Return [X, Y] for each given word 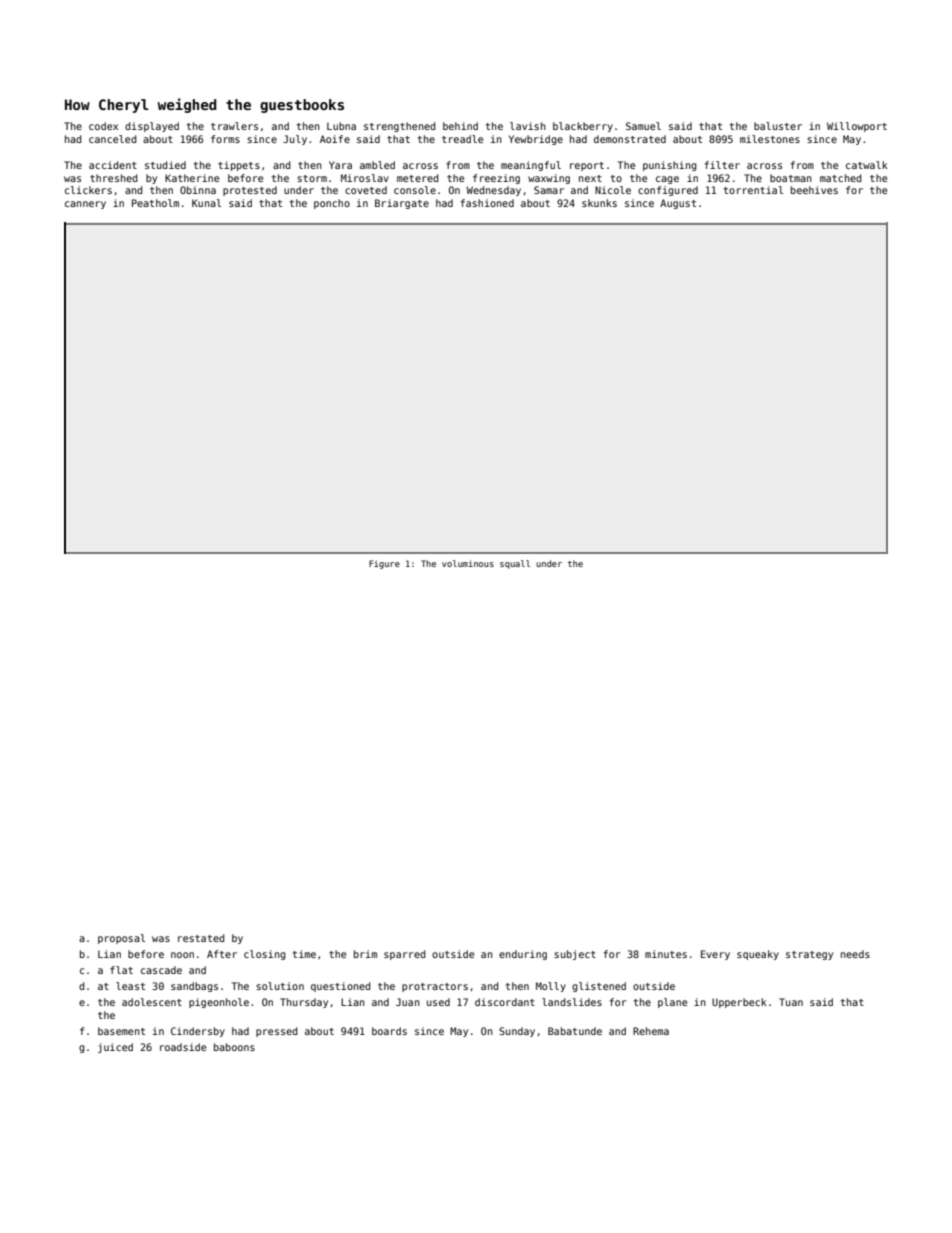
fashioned [487, 203]
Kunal [206, 203]
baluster [778, 126]
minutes [666, 954]
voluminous [468, 563]
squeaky [758, 955]
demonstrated [630, 139]
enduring [523, 955]
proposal [121, 939]
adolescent [152, 1002]
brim [365, 954]
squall [515, 564]
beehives [814, 190]
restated [201, 938]
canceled [112, 139]
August [678, 204]
